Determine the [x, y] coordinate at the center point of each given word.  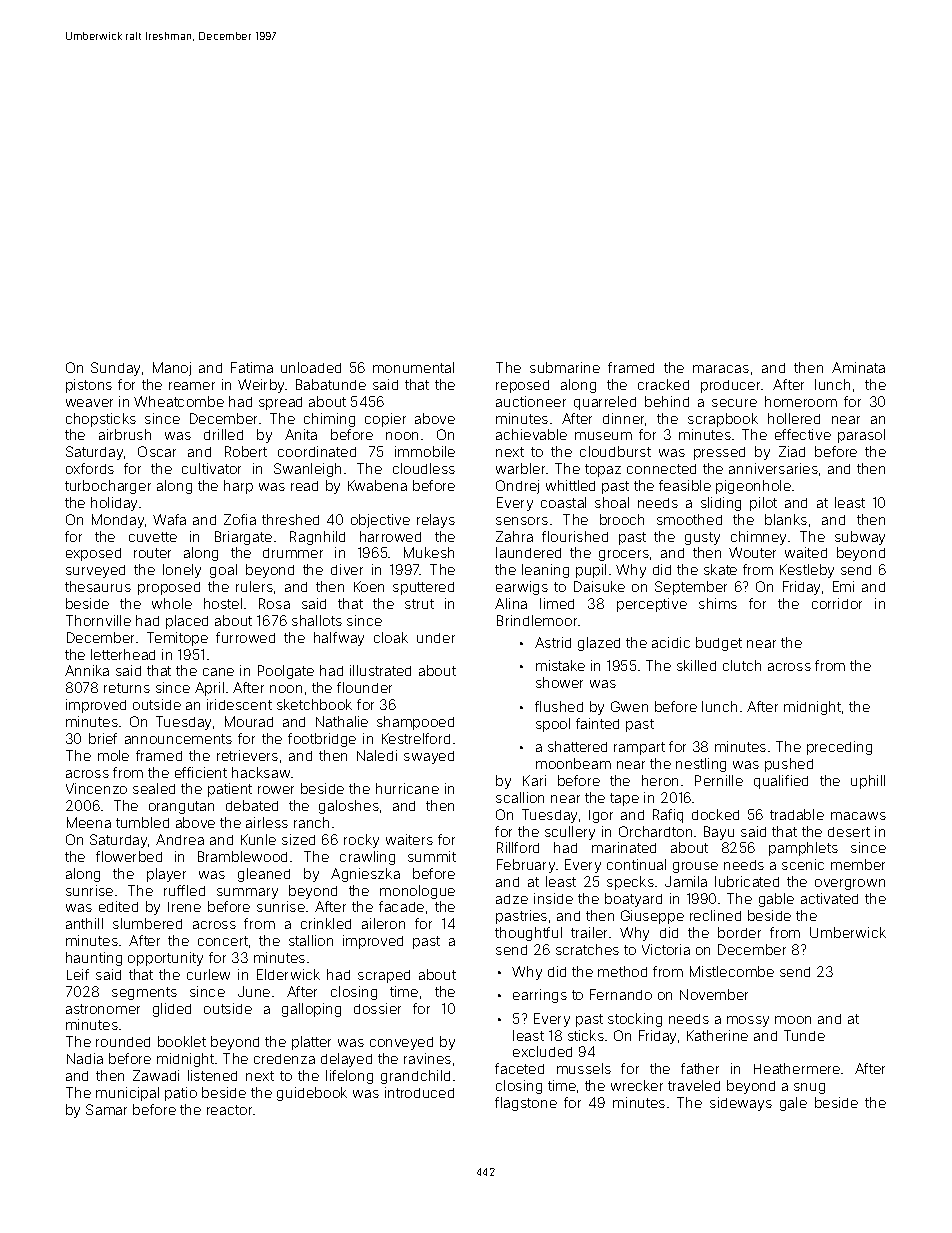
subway [860, 538]
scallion [520, 797]
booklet [182, 1041]
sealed [154, 788]
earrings [540, 996]
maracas [721, 369]
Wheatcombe [179, 401]
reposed [522, 386]
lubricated [747, 881]
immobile [425, 451]
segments [144, 993]
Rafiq [668, 816]
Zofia [240, 519]
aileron [383, 923]
